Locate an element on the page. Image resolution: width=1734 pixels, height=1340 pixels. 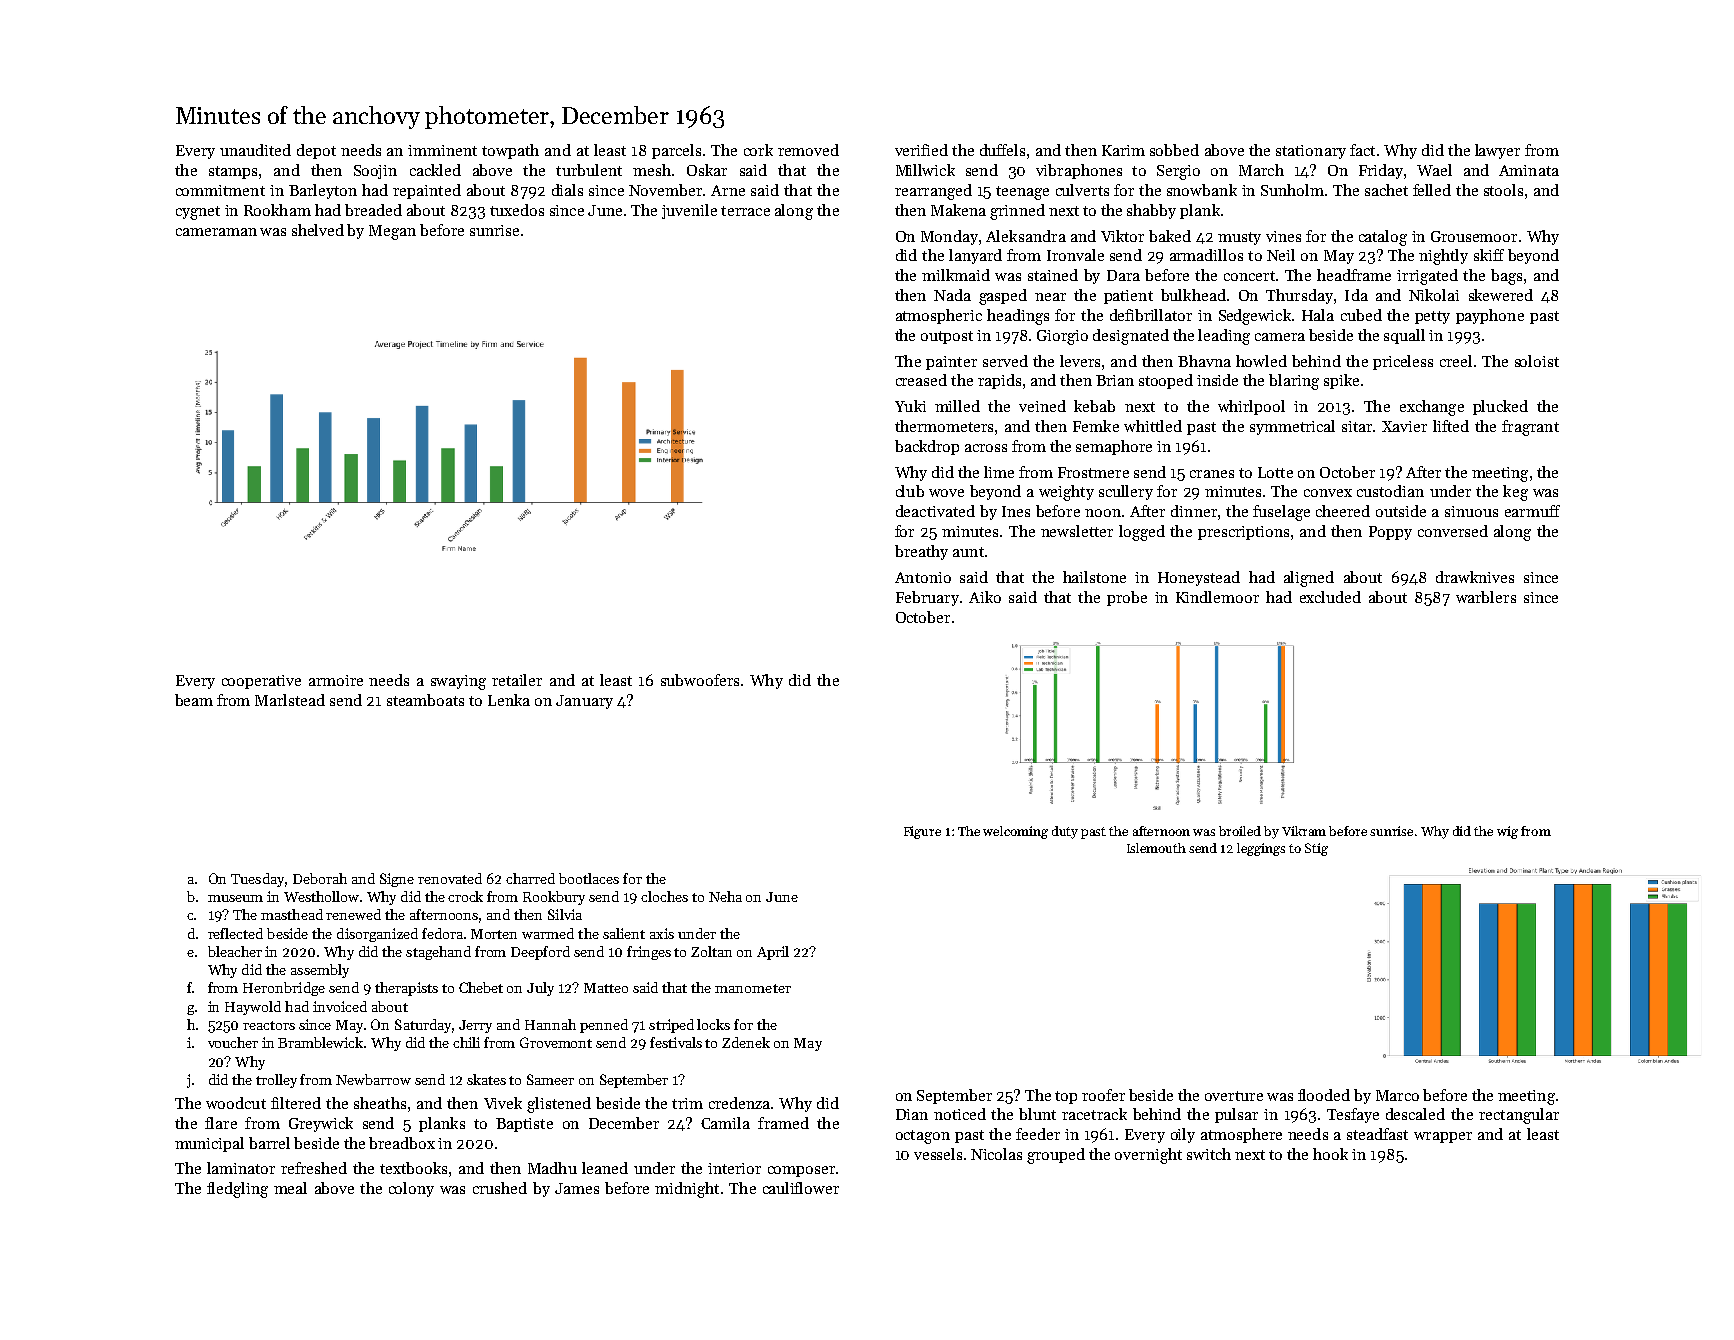
reflected is located at coordinates (235, 933).
